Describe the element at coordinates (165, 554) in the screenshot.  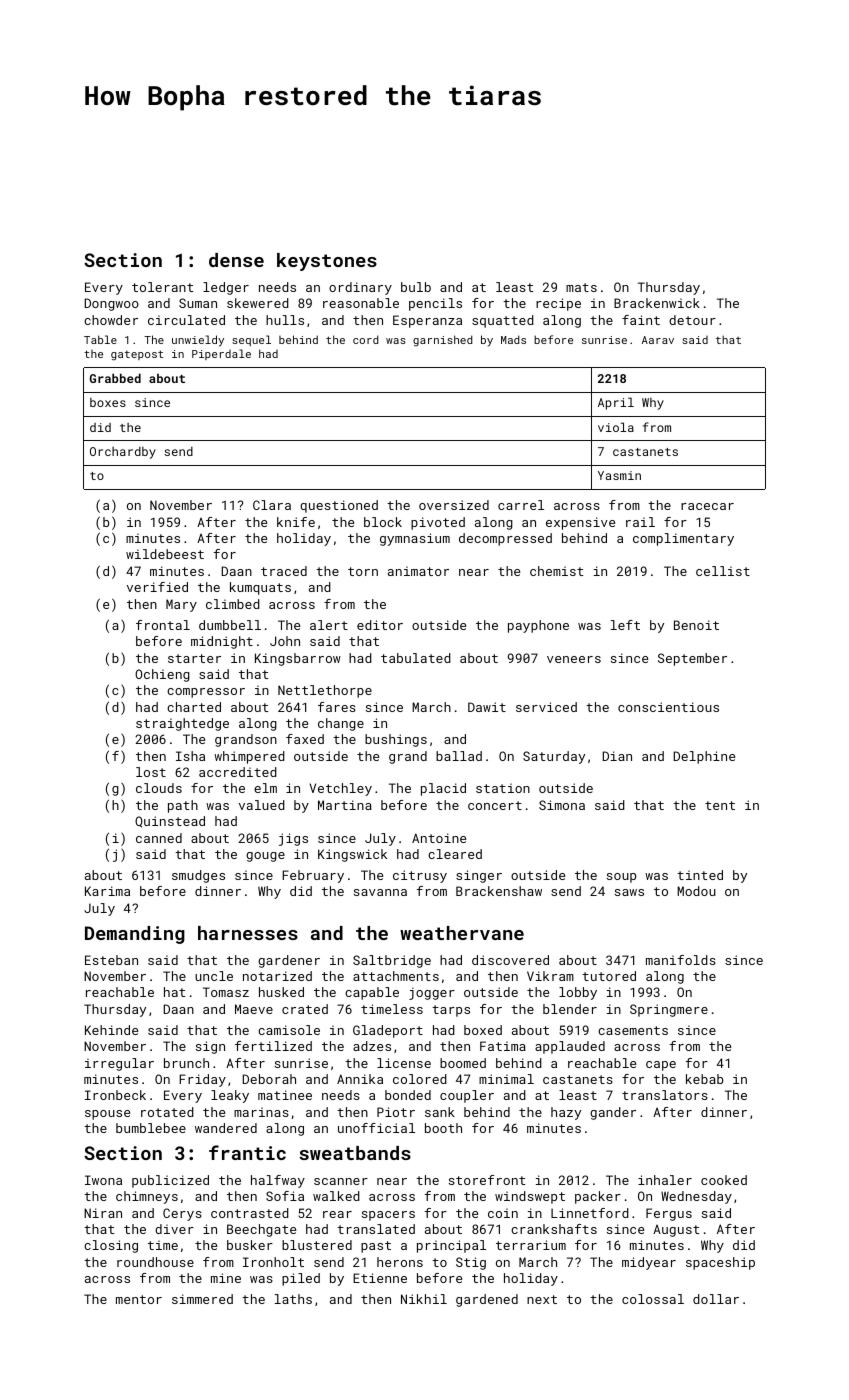
I see `wildebeest` at that location.
